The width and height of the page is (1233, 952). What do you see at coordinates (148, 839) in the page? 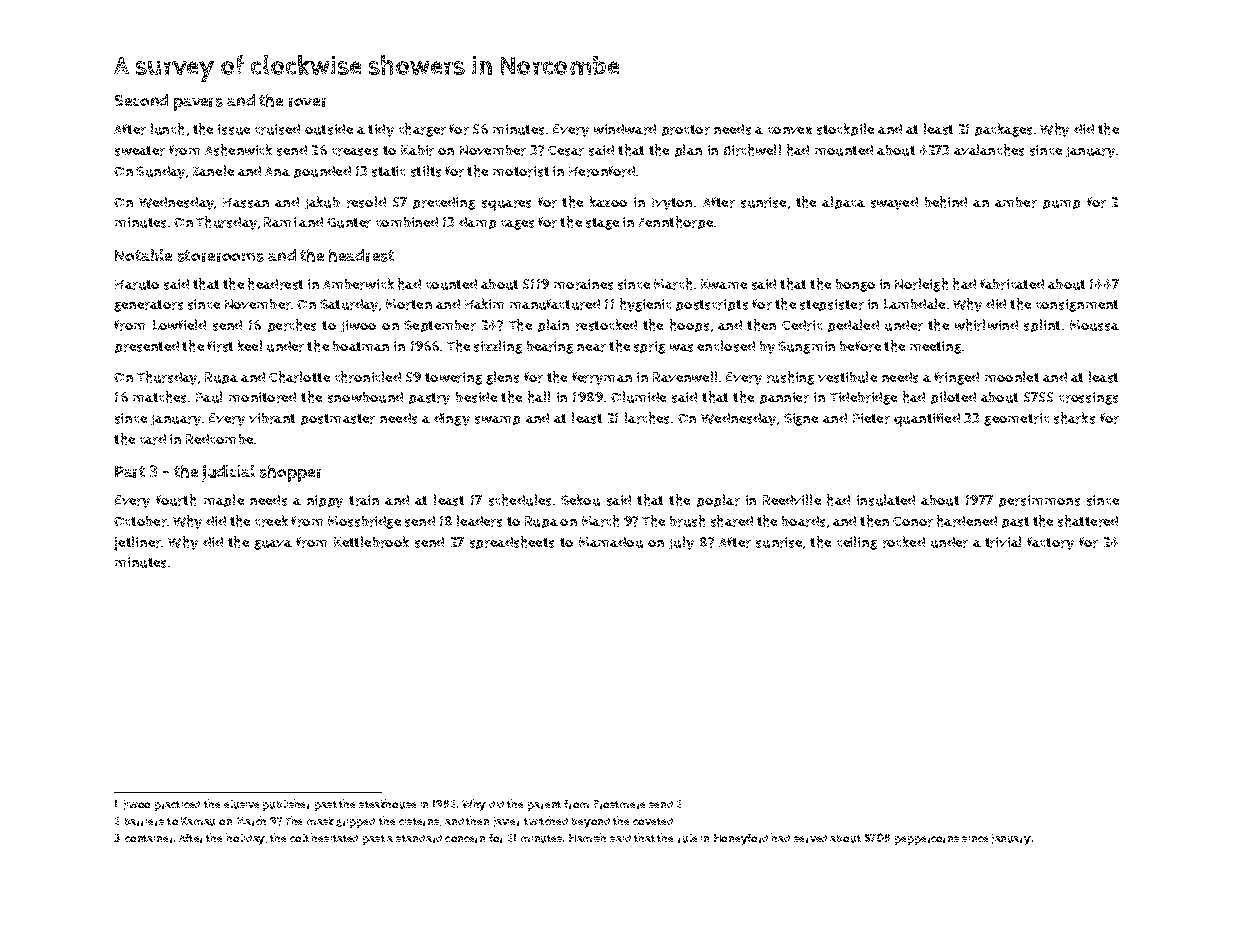
I see `container` at bounding box center [148, 839].
